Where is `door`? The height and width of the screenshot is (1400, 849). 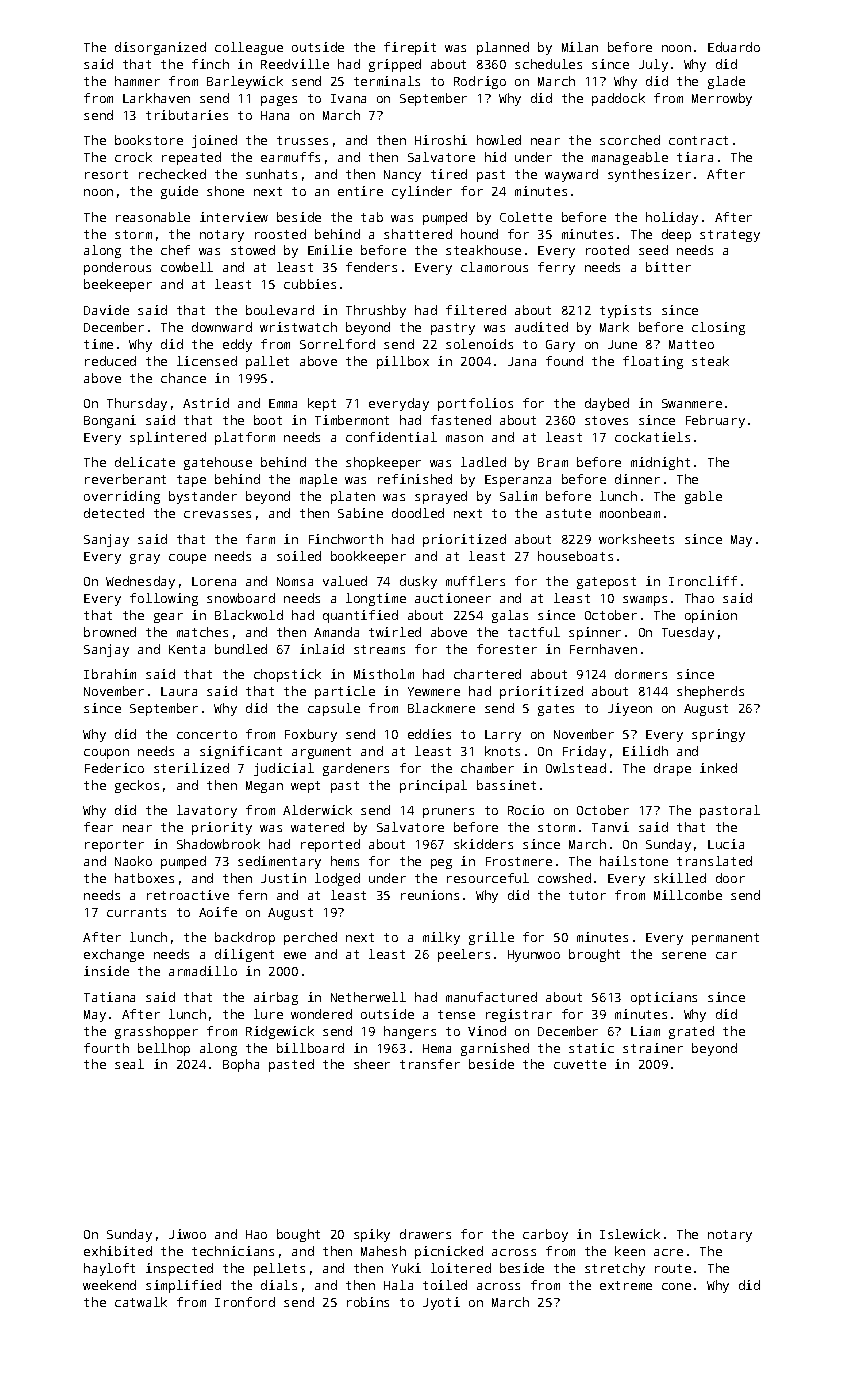 door is located at coordinates (730, 878).
